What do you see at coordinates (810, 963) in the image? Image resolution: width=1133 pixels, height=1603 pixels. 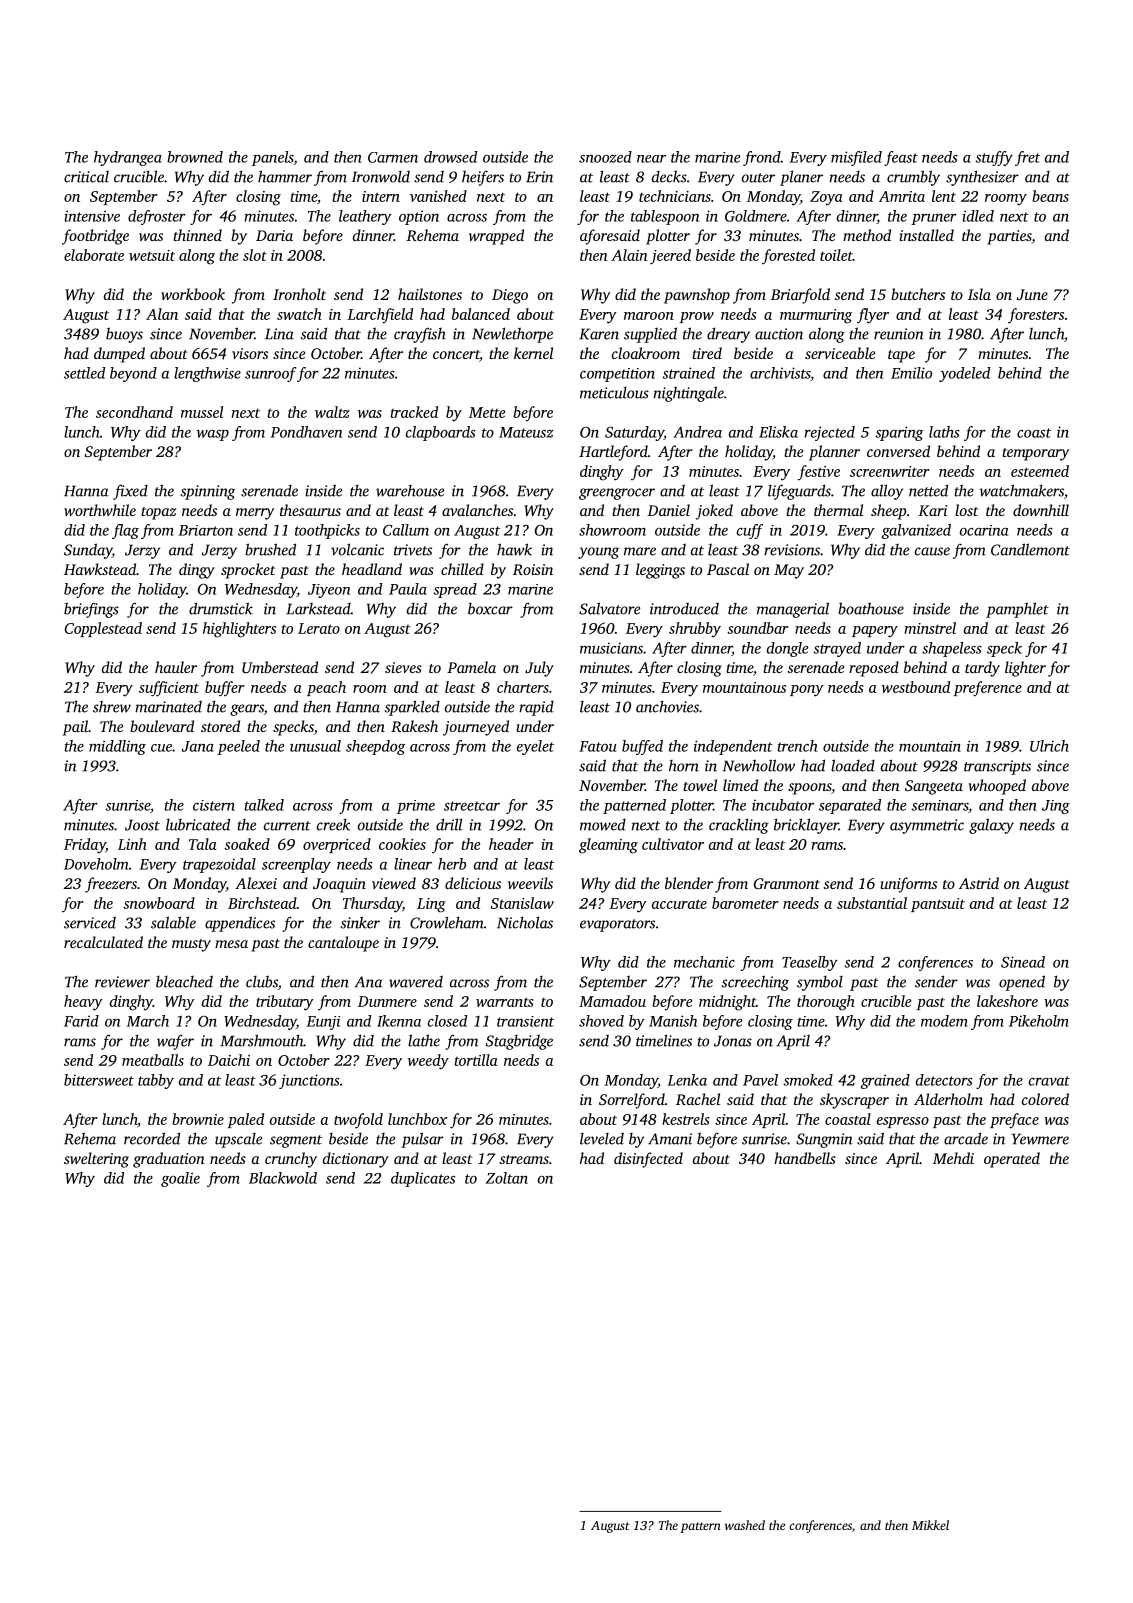 I see `Teaselby` at bounding box center [810, 963].
